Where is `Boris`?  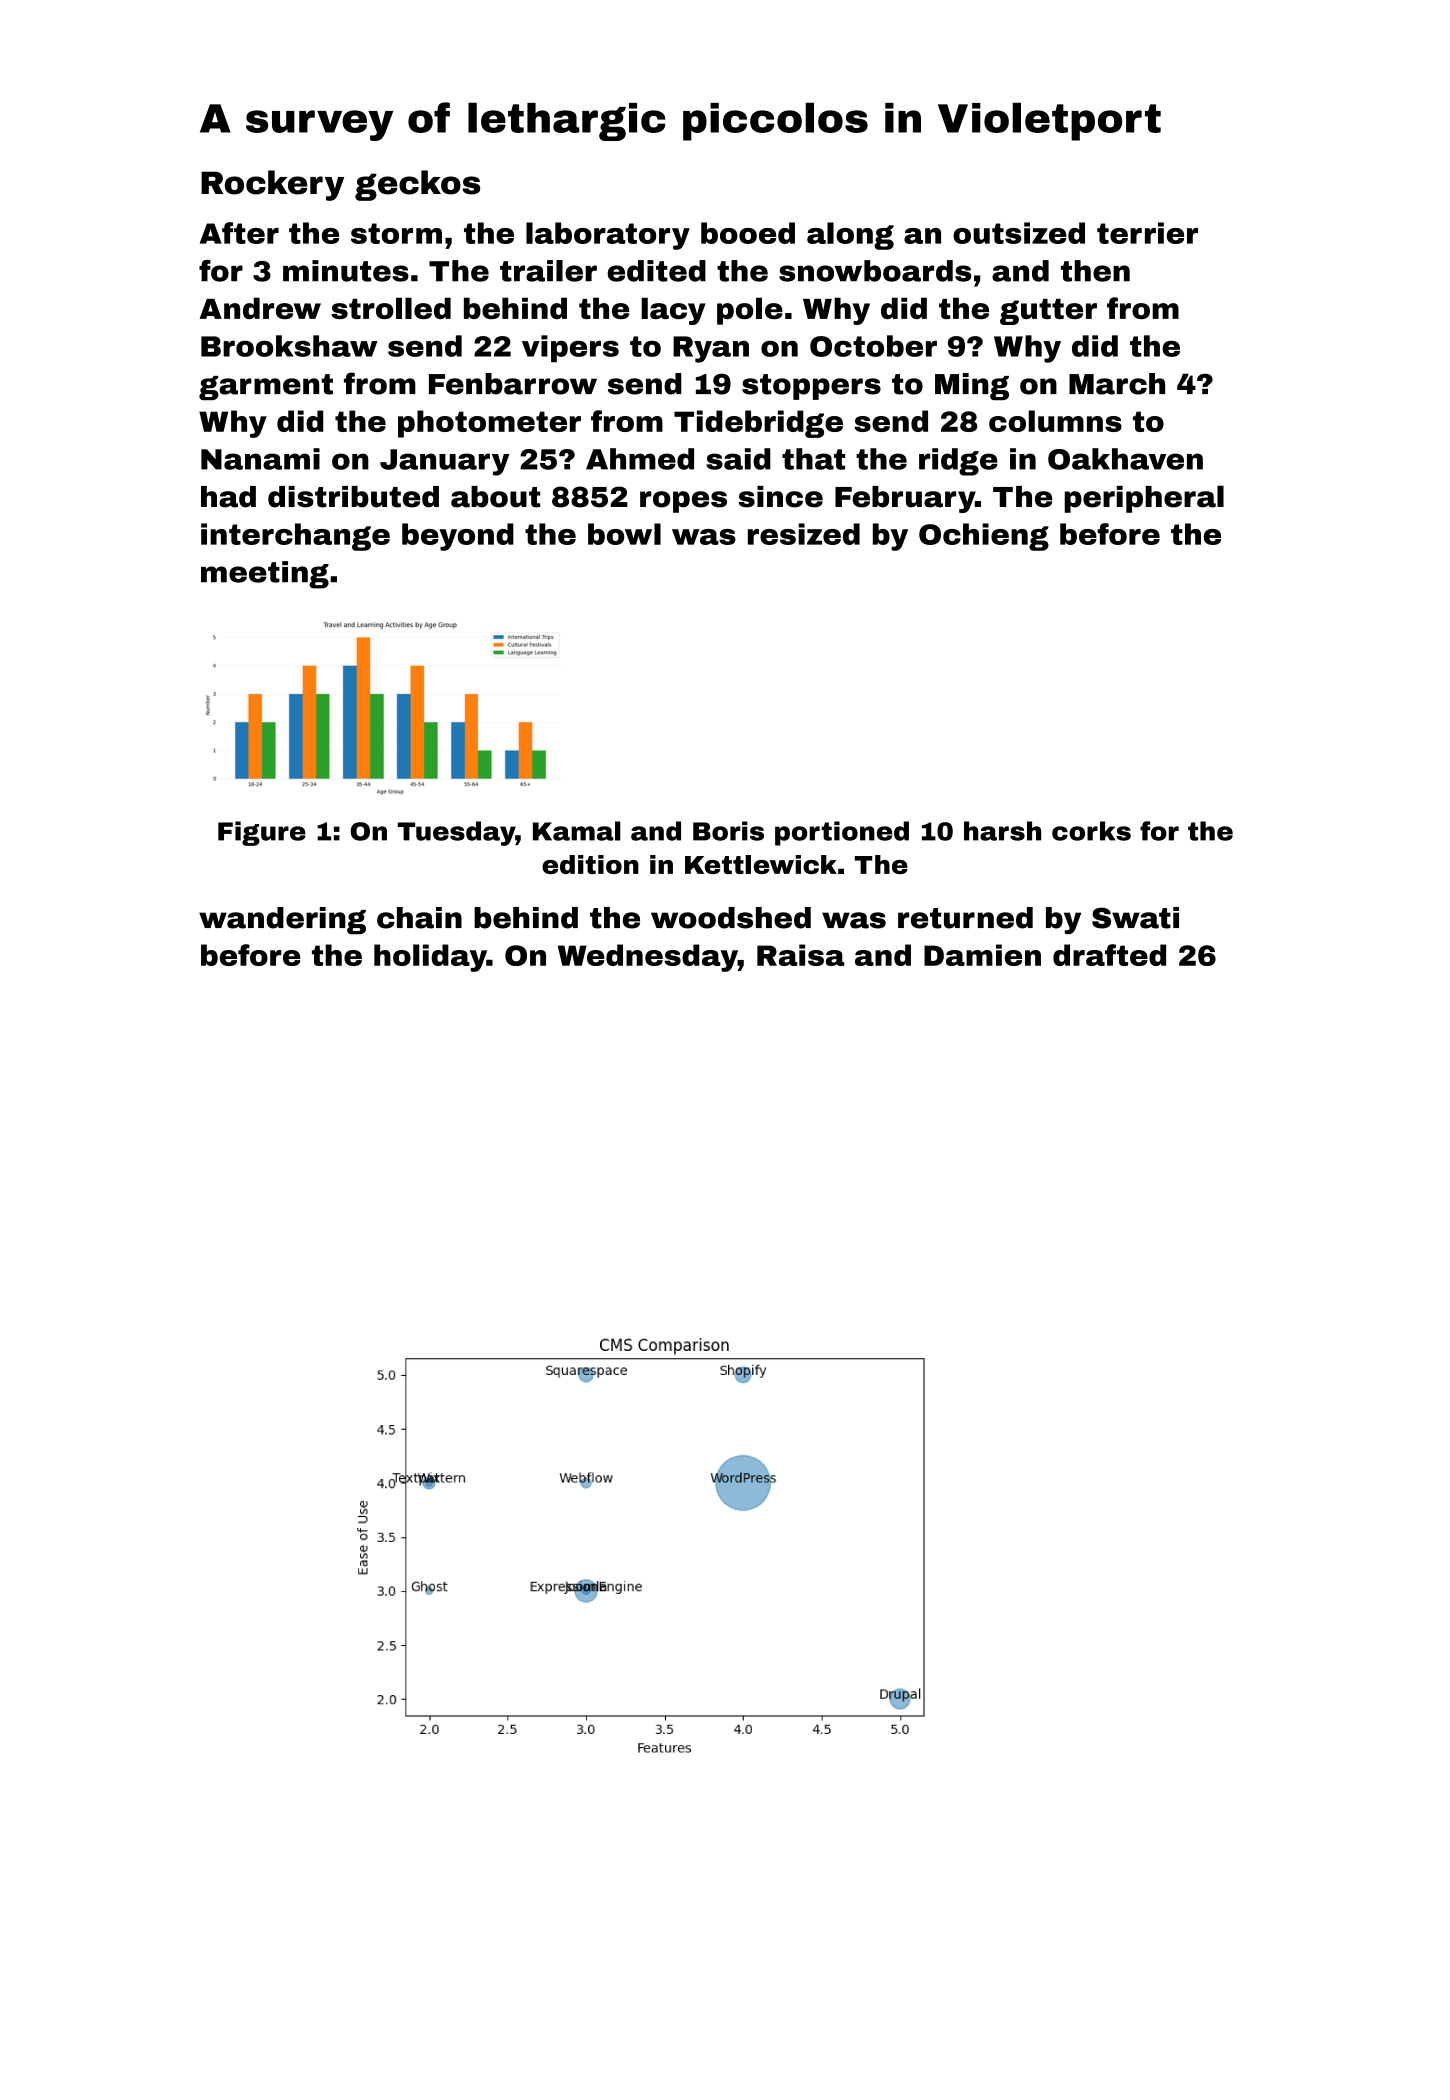
Boris is located at coordinates (728, 831).
